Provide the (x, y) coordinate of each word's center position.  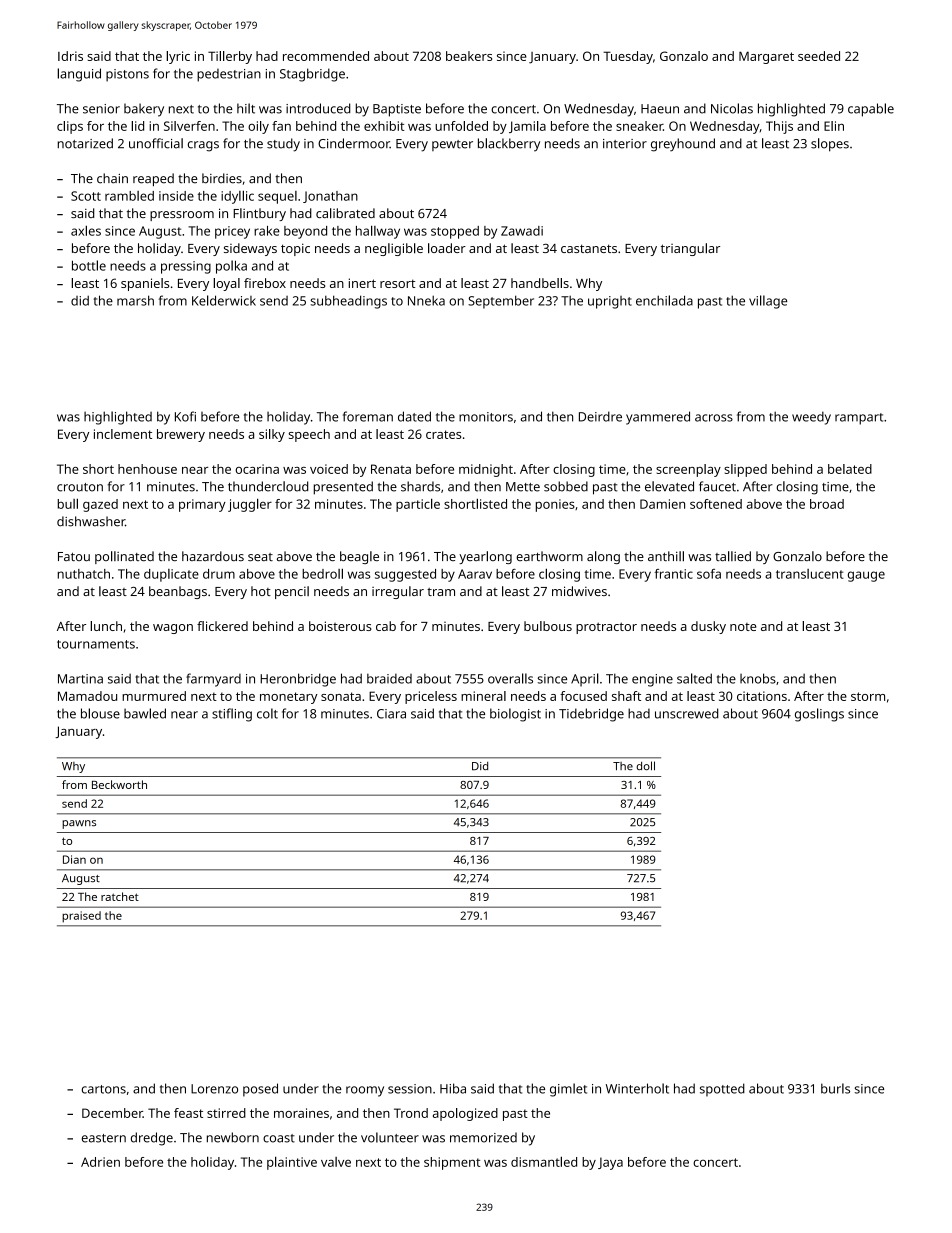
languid (79, 75)
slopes (830, 145)
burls (835, 1088)
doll (645, 765)
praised (81, 917)
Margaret (766, 57)
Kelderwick (224, 300)
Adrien (100, 1162)
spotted (722, 1090)
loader (447, 248)
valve (336, 1162)
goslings (819, 715)
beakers (469, 56)
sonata (341, 696)
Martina (80, 679)
